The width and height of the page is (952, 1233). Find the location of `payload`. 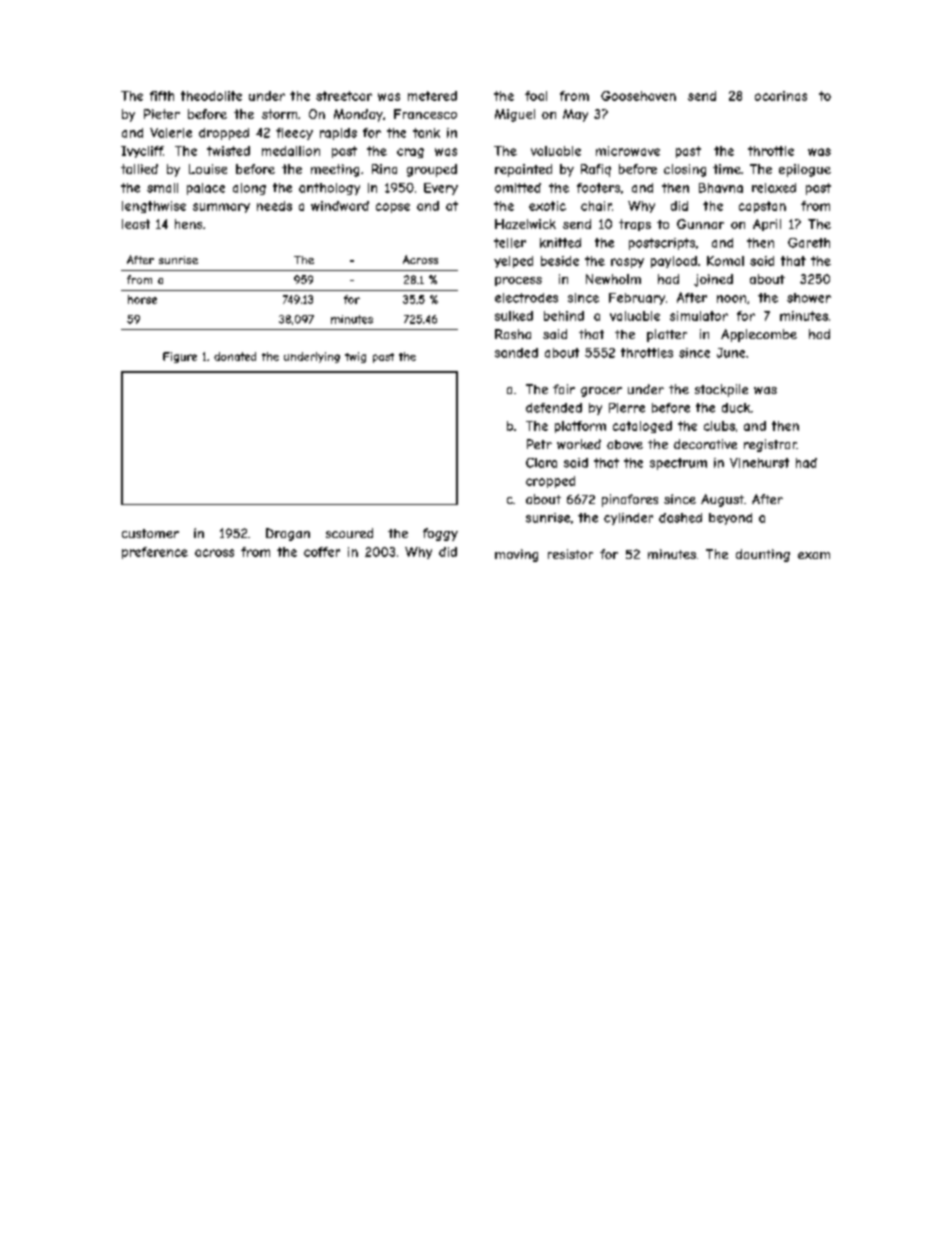

payload is located at coordinates (674, 262).
